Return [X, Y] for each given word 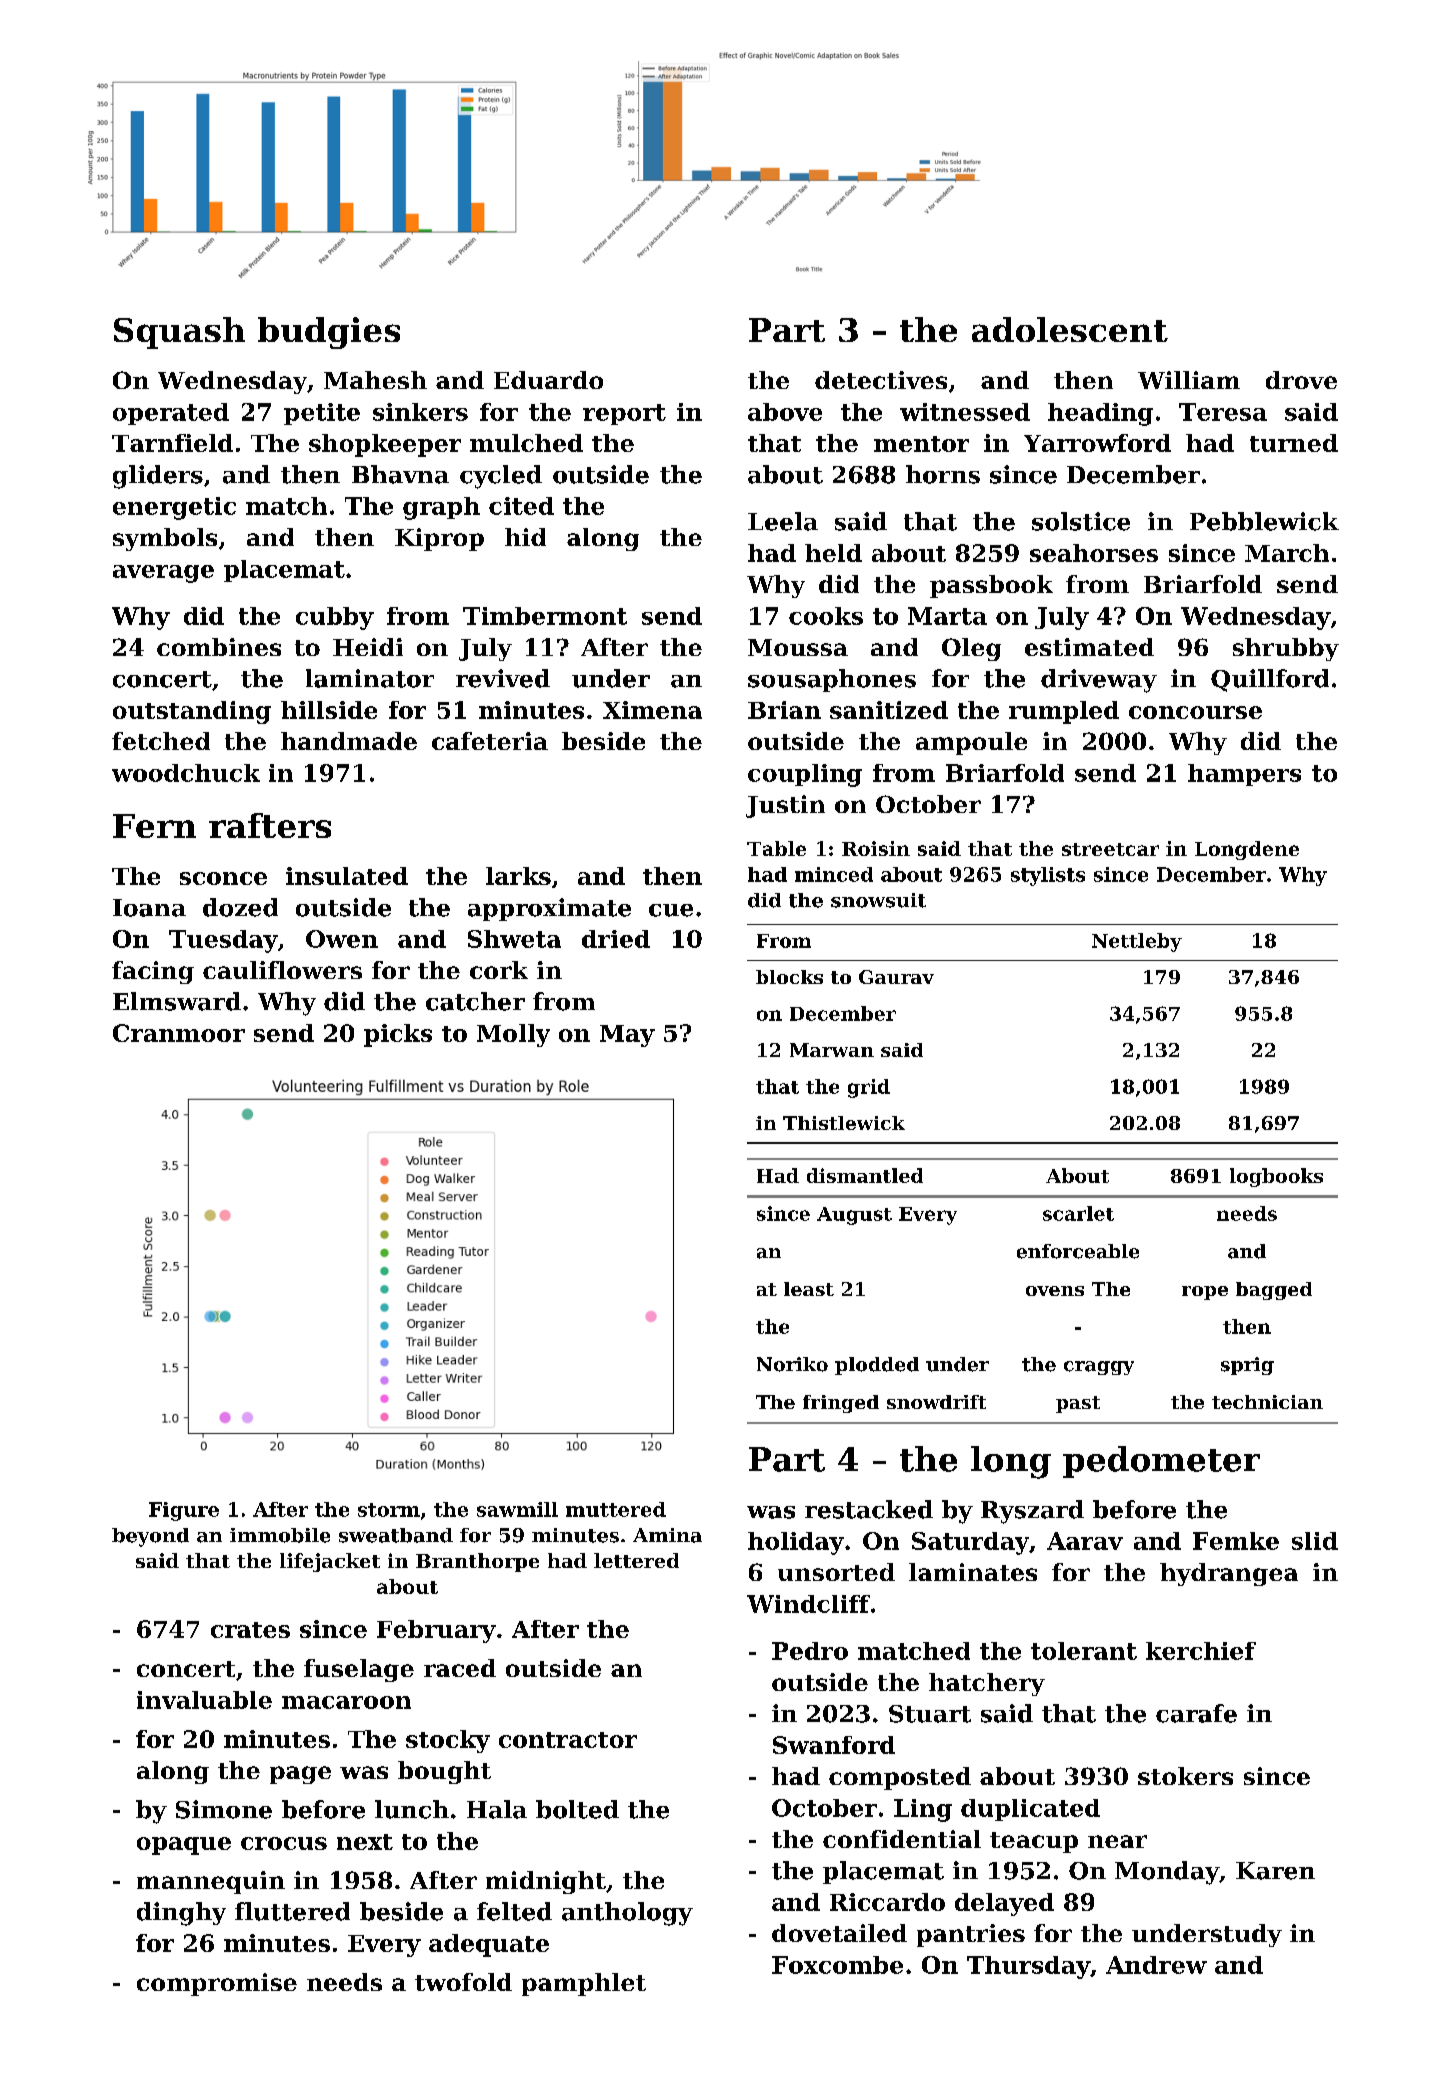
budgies [329, 333]
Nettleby [1137, 942]
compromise [217, 1984]
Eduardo [548, 380]
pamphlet [584, 1984]
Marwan [832, 1050]
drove [1301, 380]
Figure [184, 1511]
